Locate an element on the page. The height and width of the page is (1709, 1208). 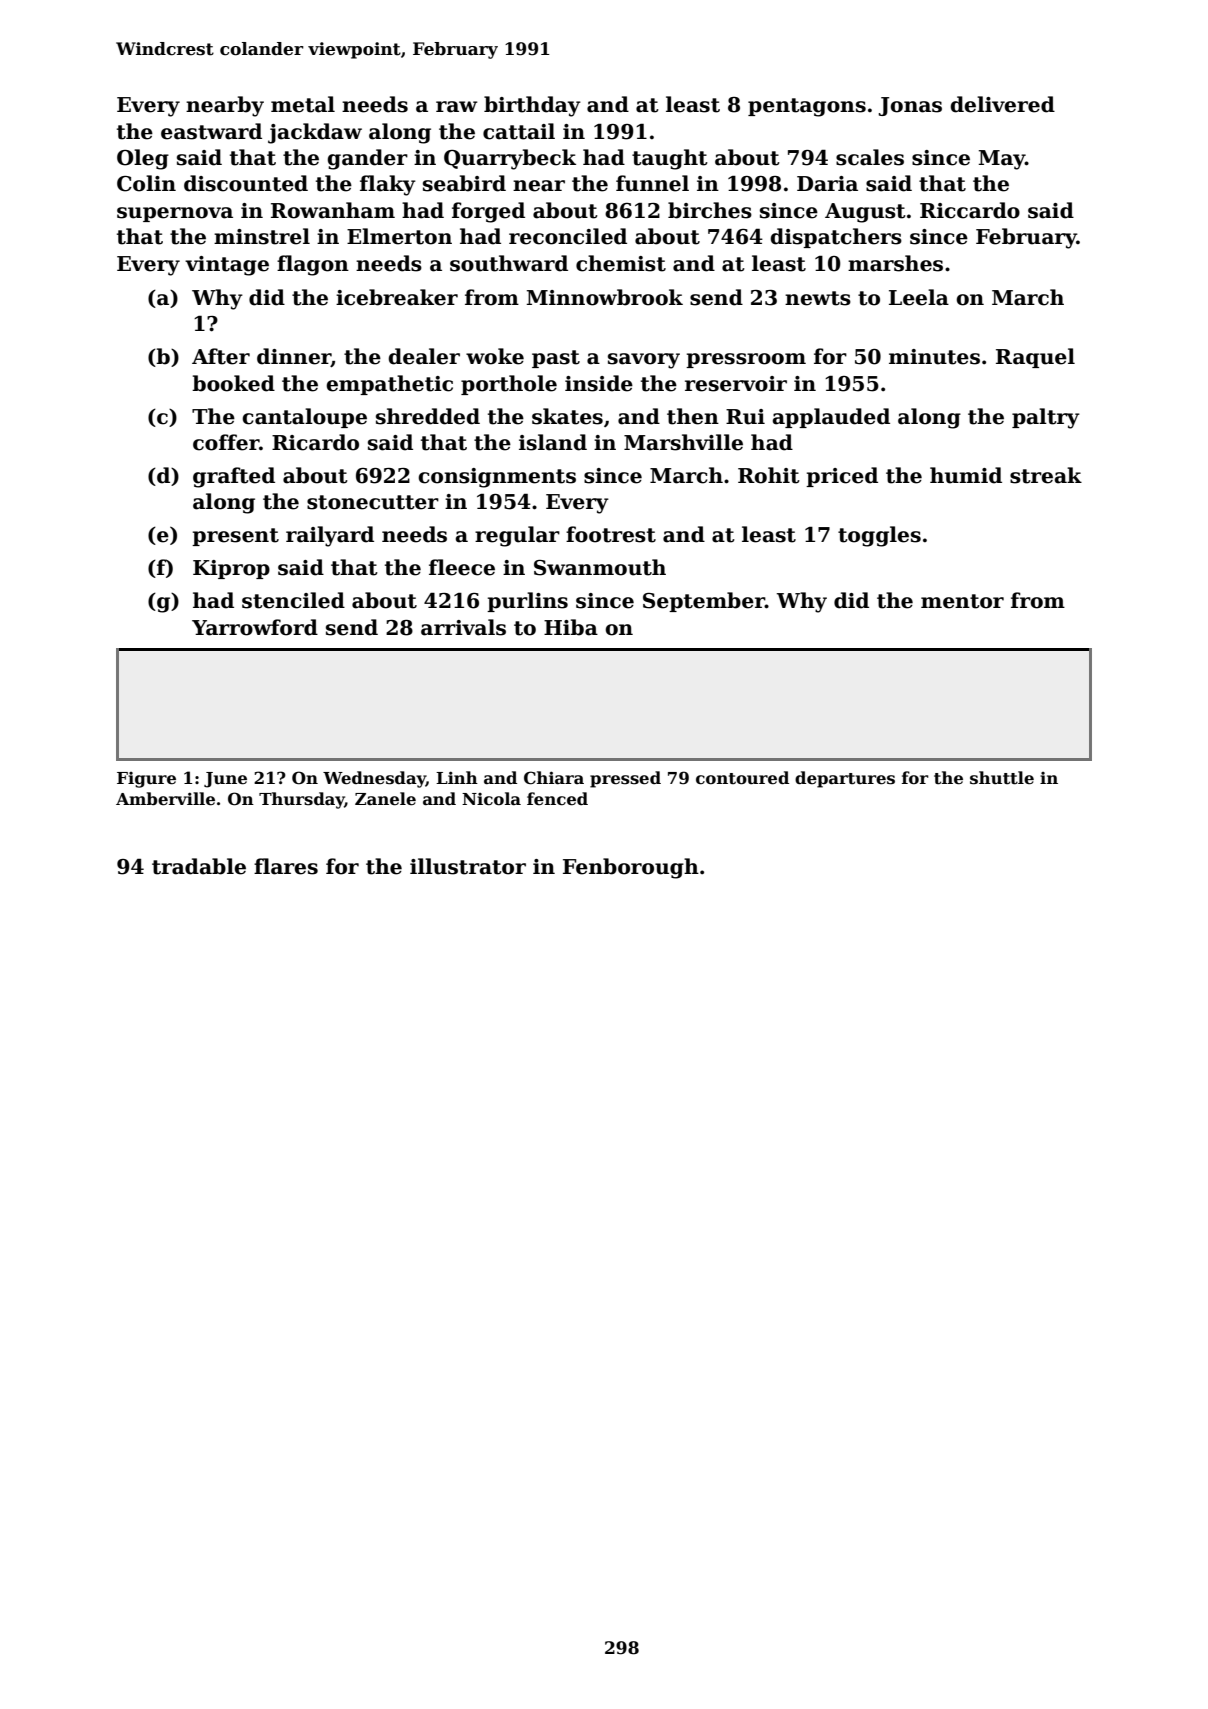
inside is located at coordinates (599, 383).
